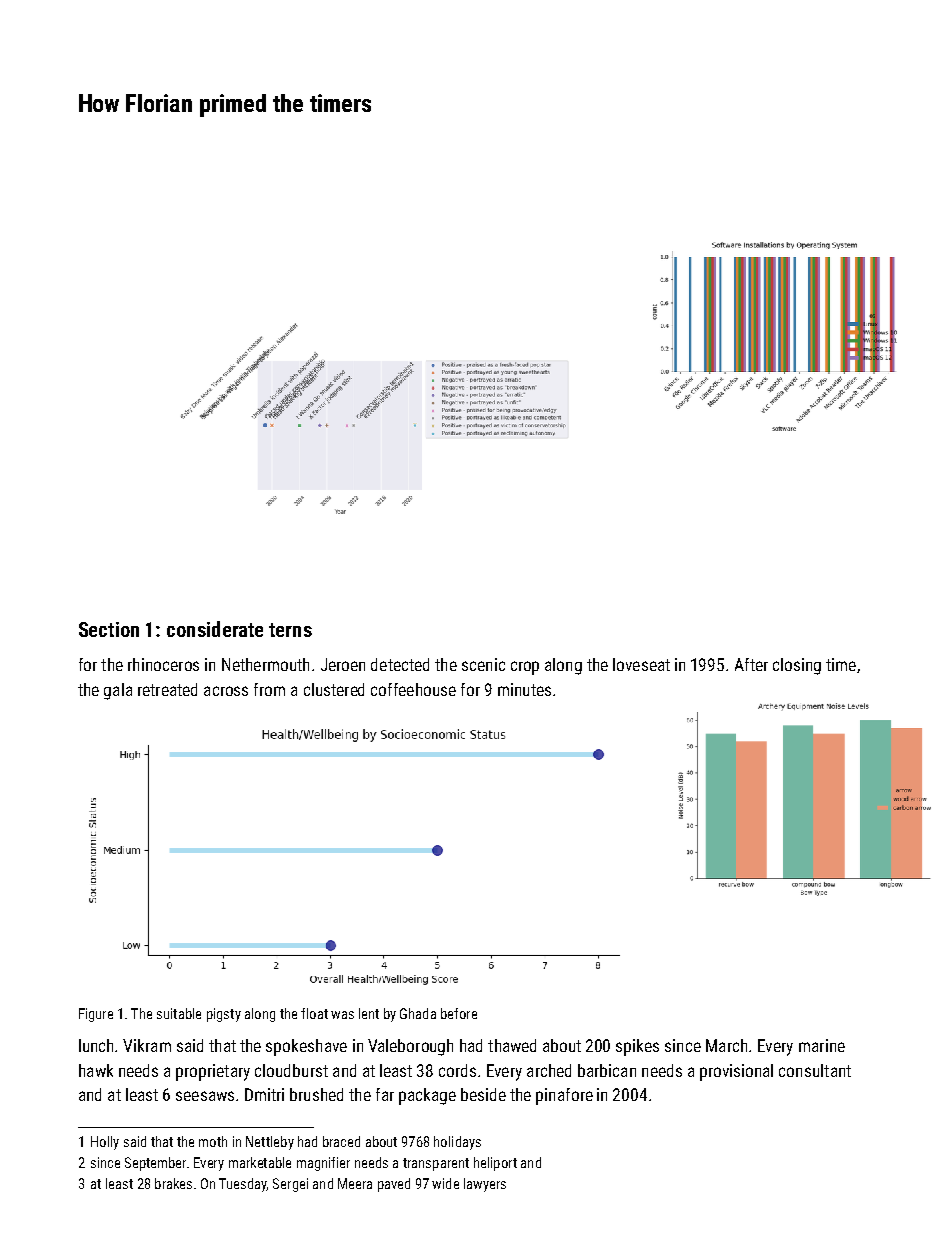  What do you see at coordinates (797, 666) in the screenshot?
I see `closing` at bounding box center [797, 666].
